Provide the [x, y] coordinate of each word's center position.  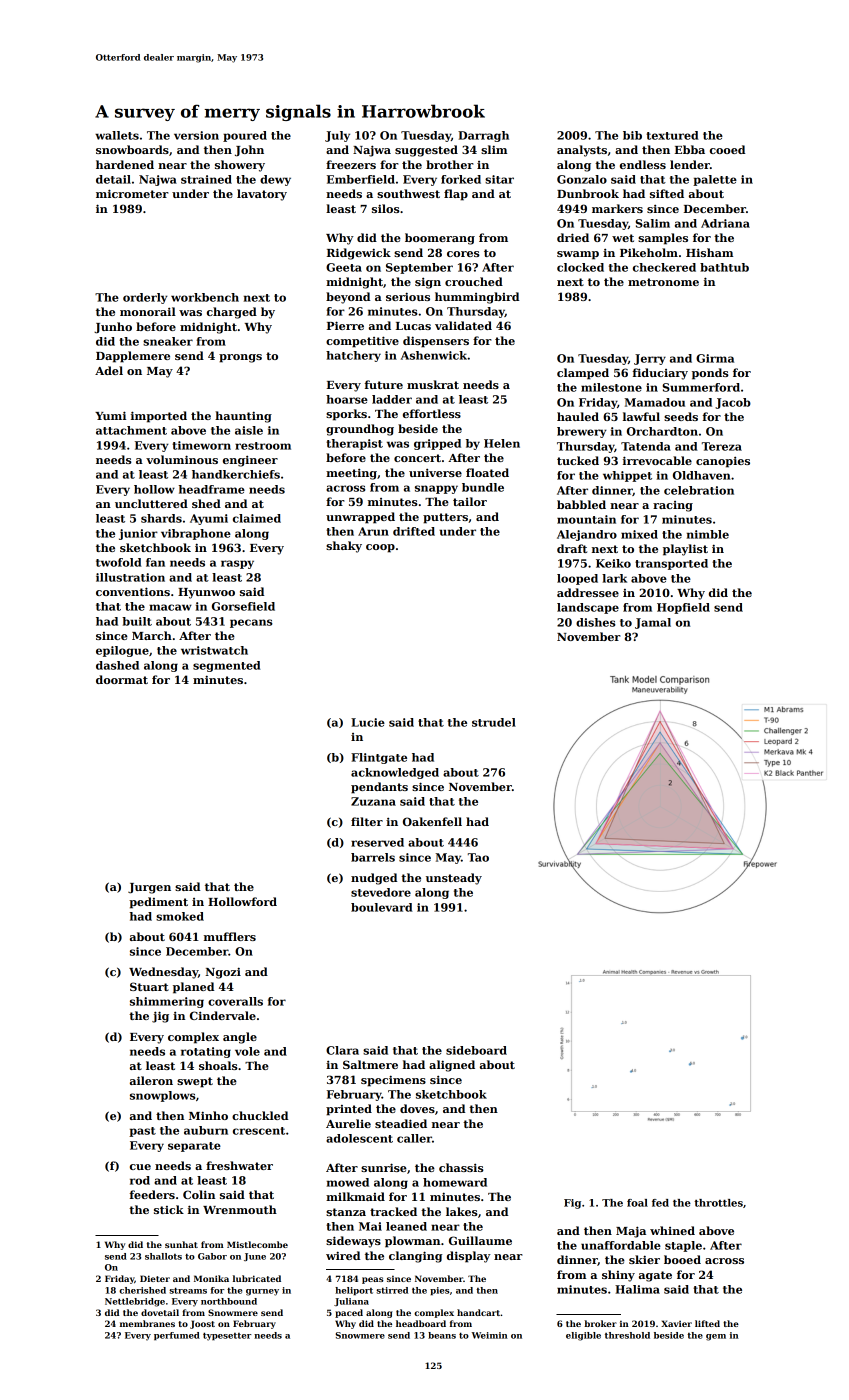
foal [637, 1203]
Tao [478, 857]
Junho [113, 328]
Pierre [345, 325]
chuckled [260, 1115]
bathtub [724, 267]
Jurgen [149, 888]
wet [623, 238]
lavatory [262, 195]
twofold [119, 562]
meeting [351, 474]
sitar [499, 179]
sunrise [384, 1167]
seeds [681, 416]
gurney [262, 1292]
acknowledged [395, 773]
